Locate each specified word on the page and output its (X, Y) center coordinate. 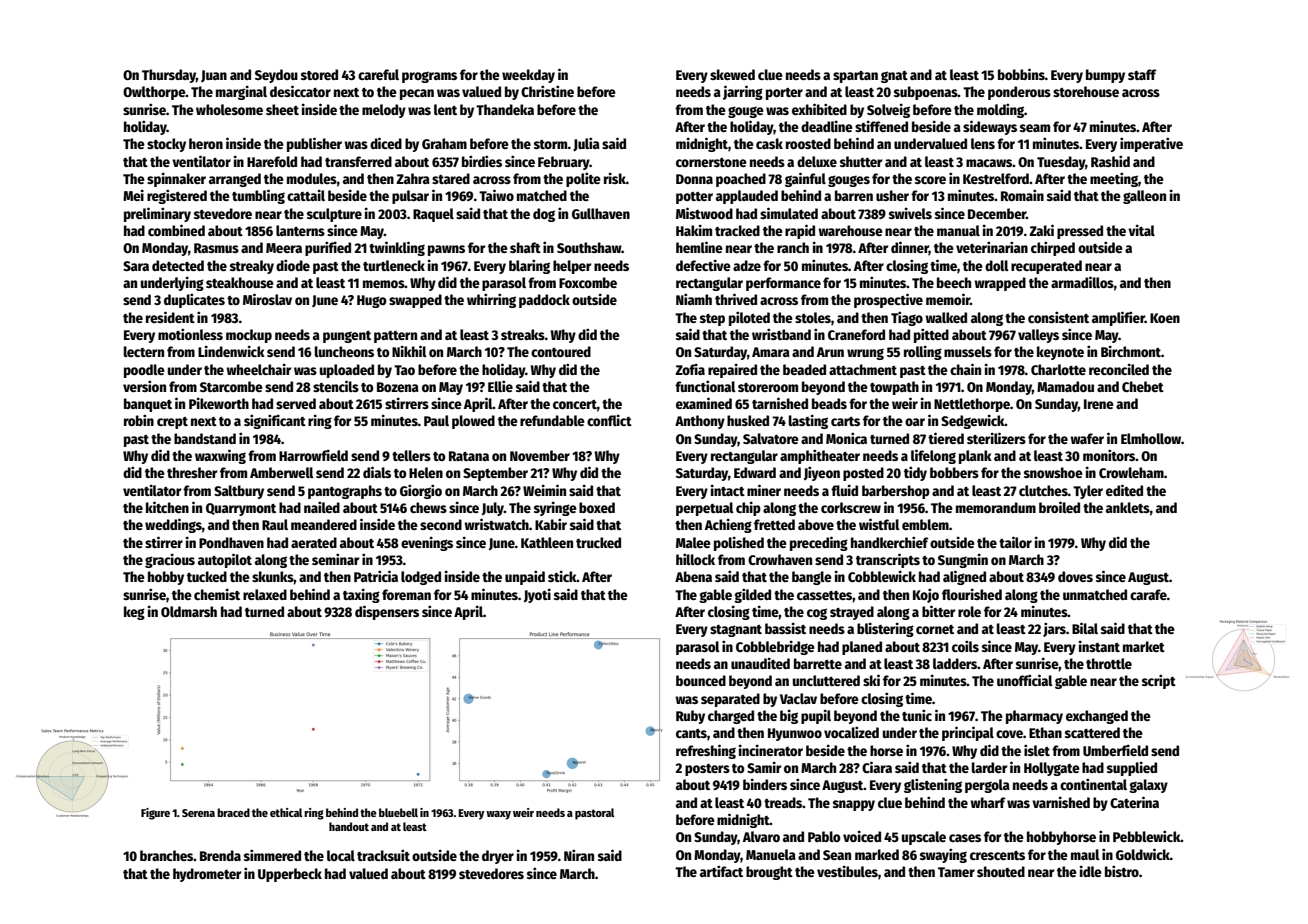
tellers (411, 455)
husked (748, 420)
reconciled (1119, 369)
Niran (579, 855)
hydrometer (207, 875)
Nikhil (409, 351)
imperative (1151, 144)
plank (975, 457)
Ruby (690, 717)
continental (1093, 784)
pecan (417, 94)
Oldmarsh (189, 611)
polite (583, 179)
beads (829, 403)
